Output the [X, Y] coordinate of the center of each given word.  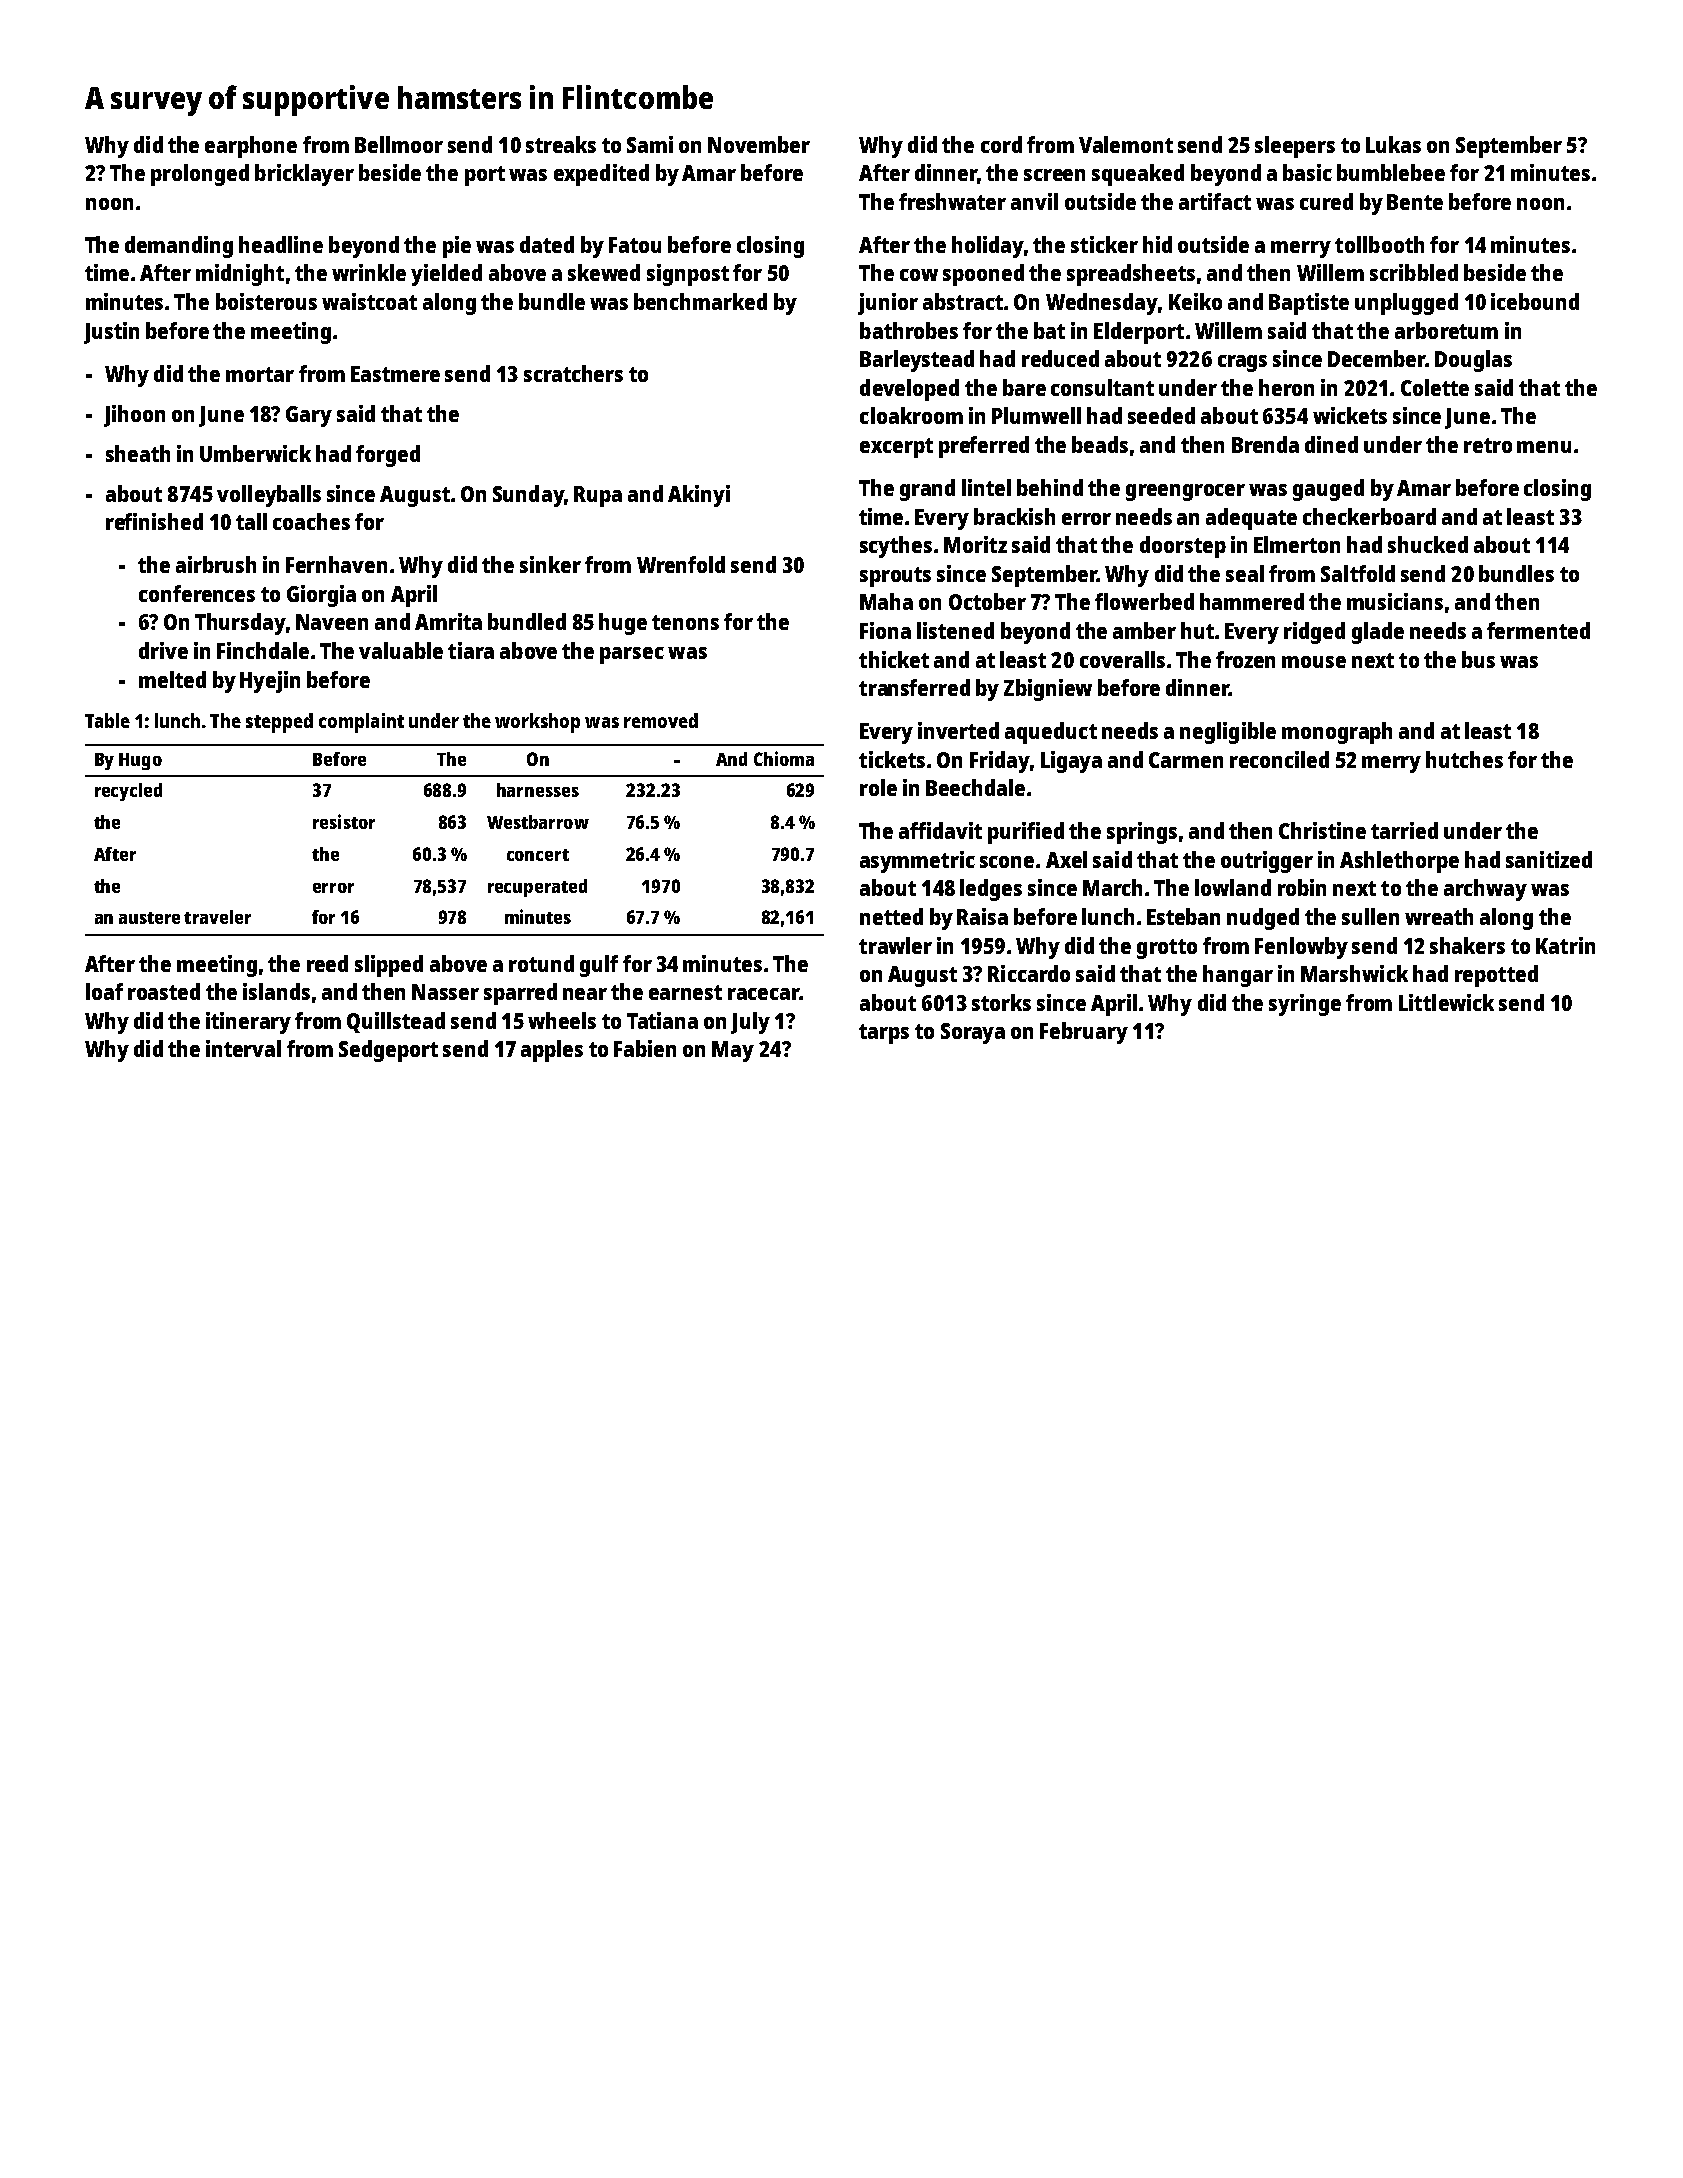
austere [149, 918]
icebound [1535, 301]
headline [281, 244]
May [733, 1051]
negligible [1228, 733]
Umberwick [255, 453]
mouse [1314, 662]
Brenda [1265, 444]
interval [243, 1048]
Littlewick [1446, 1002]
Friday [1000, 762]
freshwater [952, 201]
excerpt [896, 448]
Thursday [240, 624]
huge [623, 624]
